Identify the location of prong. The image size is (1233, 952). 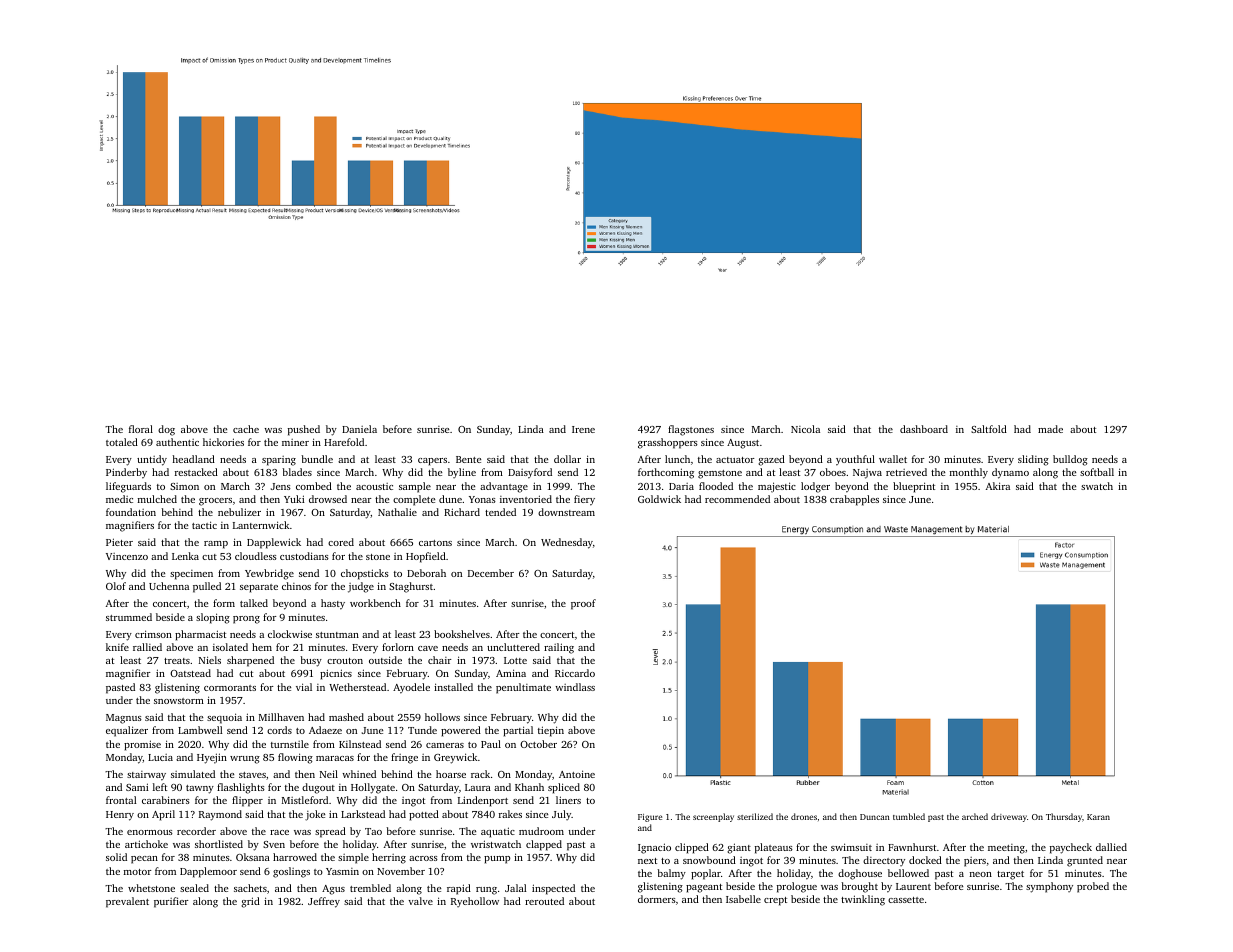
(246, 620).
